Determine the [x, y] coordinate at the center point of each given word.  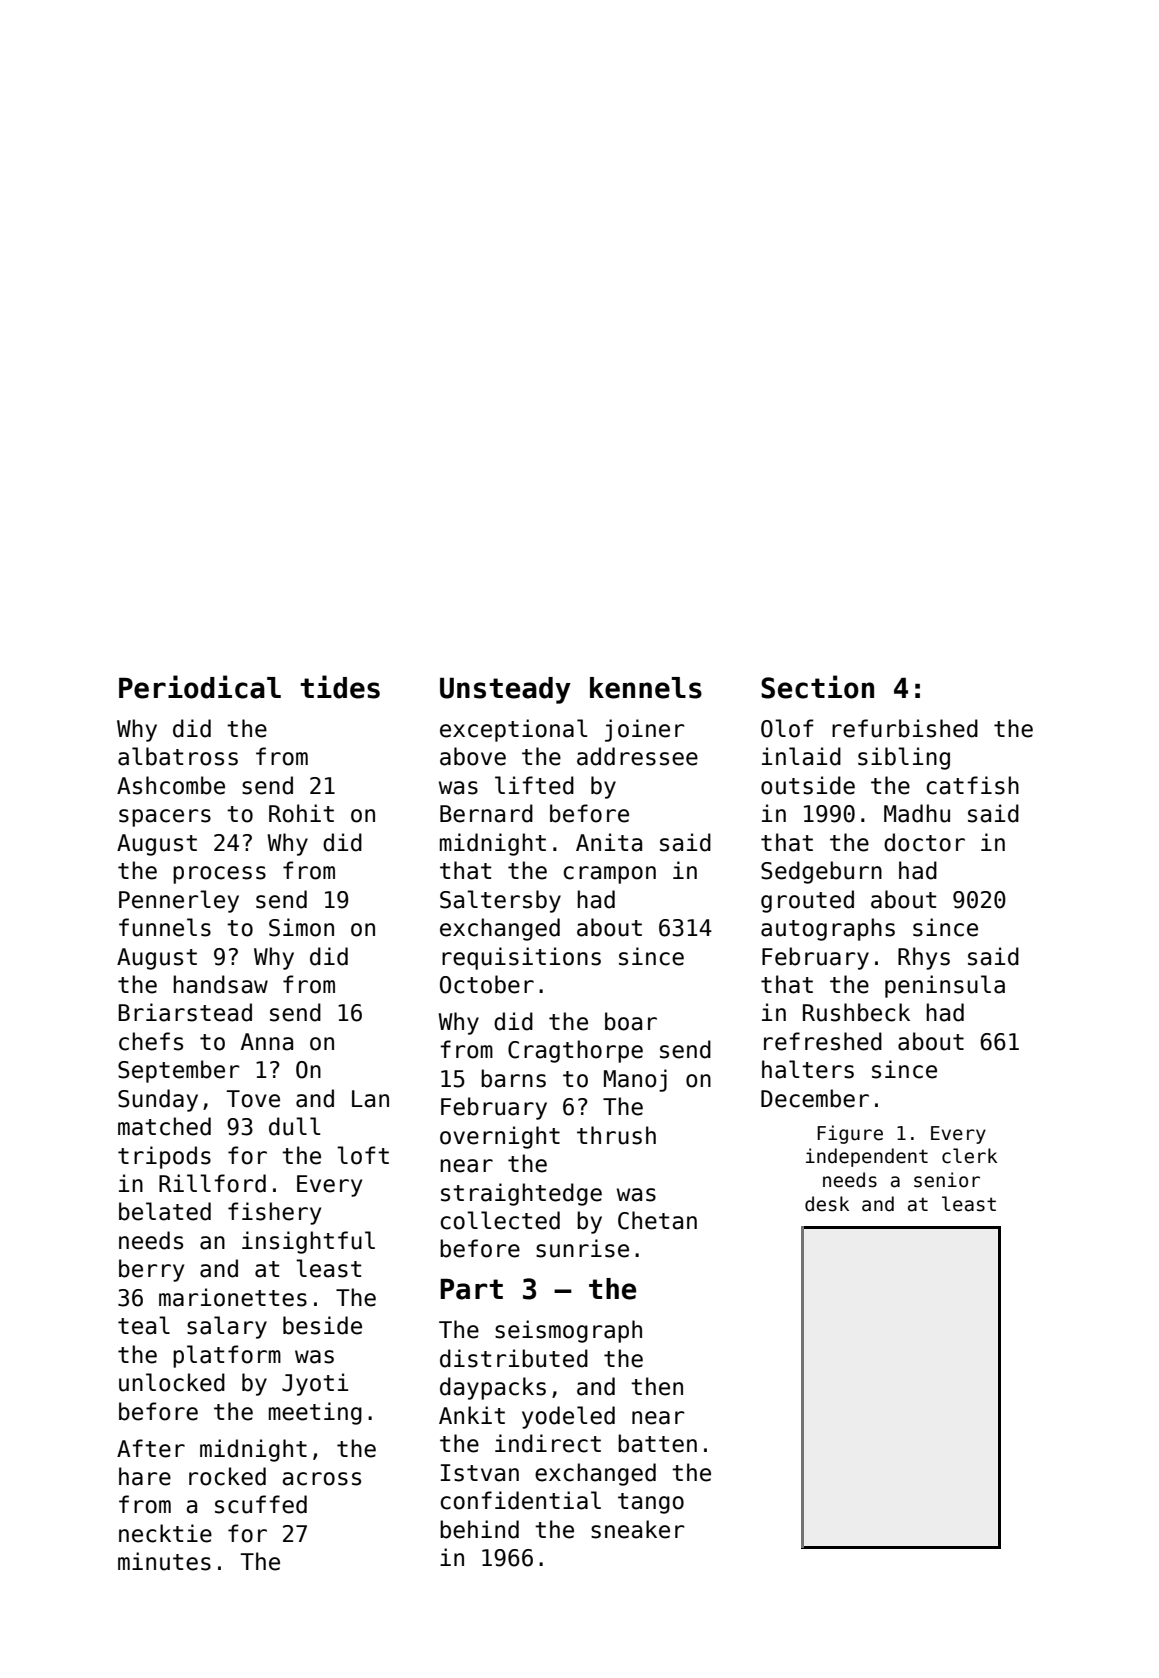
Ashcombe [171, 785]
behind [479, 1529]
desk [827, 1204]
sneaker [638, 1529]
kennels [646, 688]
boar [631, 1021]
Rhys [924, 958]
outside [808, 785]
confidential [520, 1500]
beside [322, 1325]
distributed [514, 1358]
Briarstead [185, 1012]
